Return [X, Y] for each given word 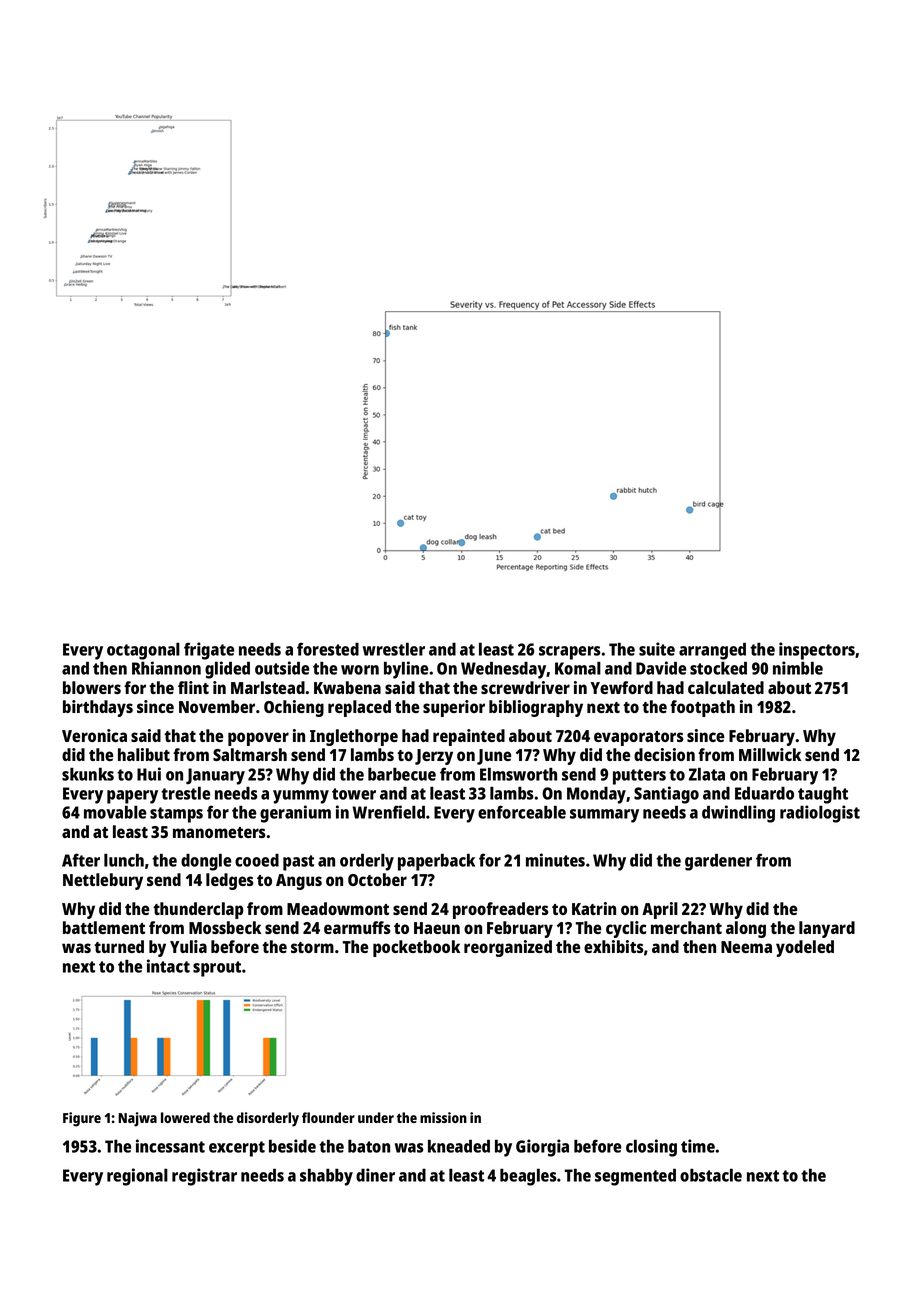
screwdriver [525, 687]
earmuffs [357, 927]
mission [443, 1117]
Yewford [621, 687]
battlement [104, 927]
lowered [185, 1117]
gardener [718, 862]
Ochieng [294, 708]
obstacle [711, 1175]
